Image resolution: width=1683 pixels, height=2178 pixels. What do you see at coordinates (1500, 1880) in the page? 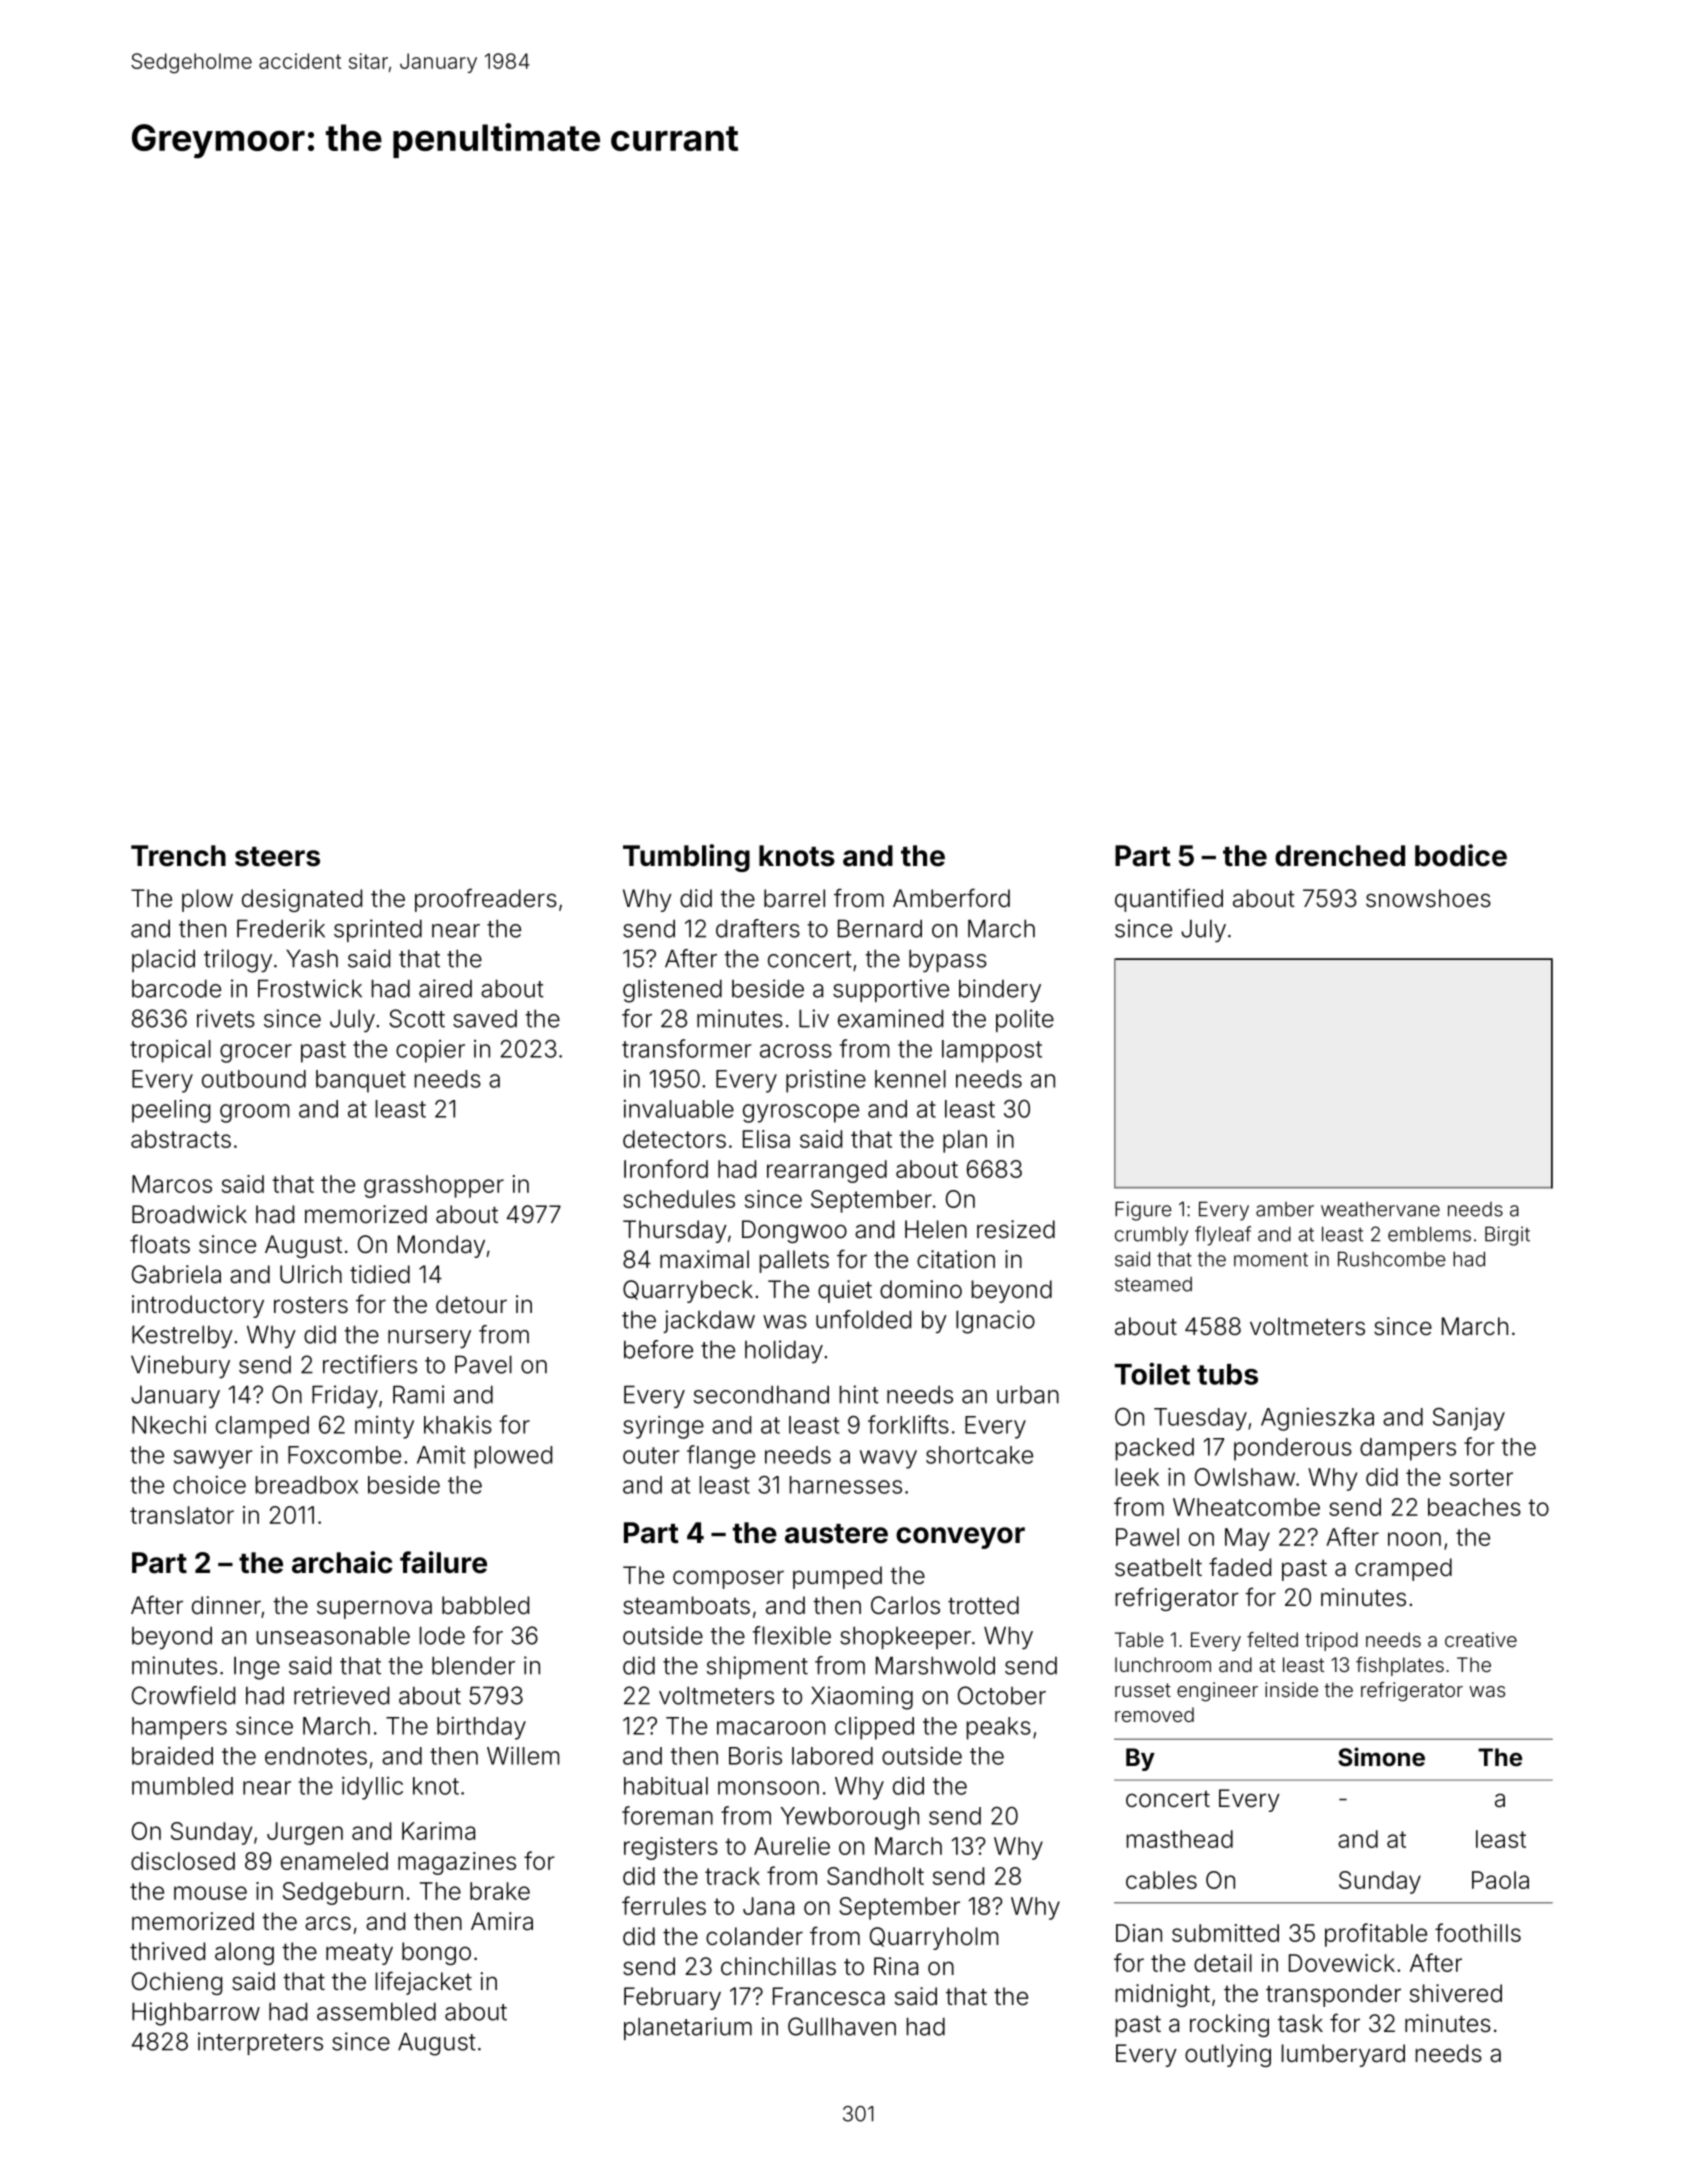
I see `Paola` at bounding box center [1500, 1880].
